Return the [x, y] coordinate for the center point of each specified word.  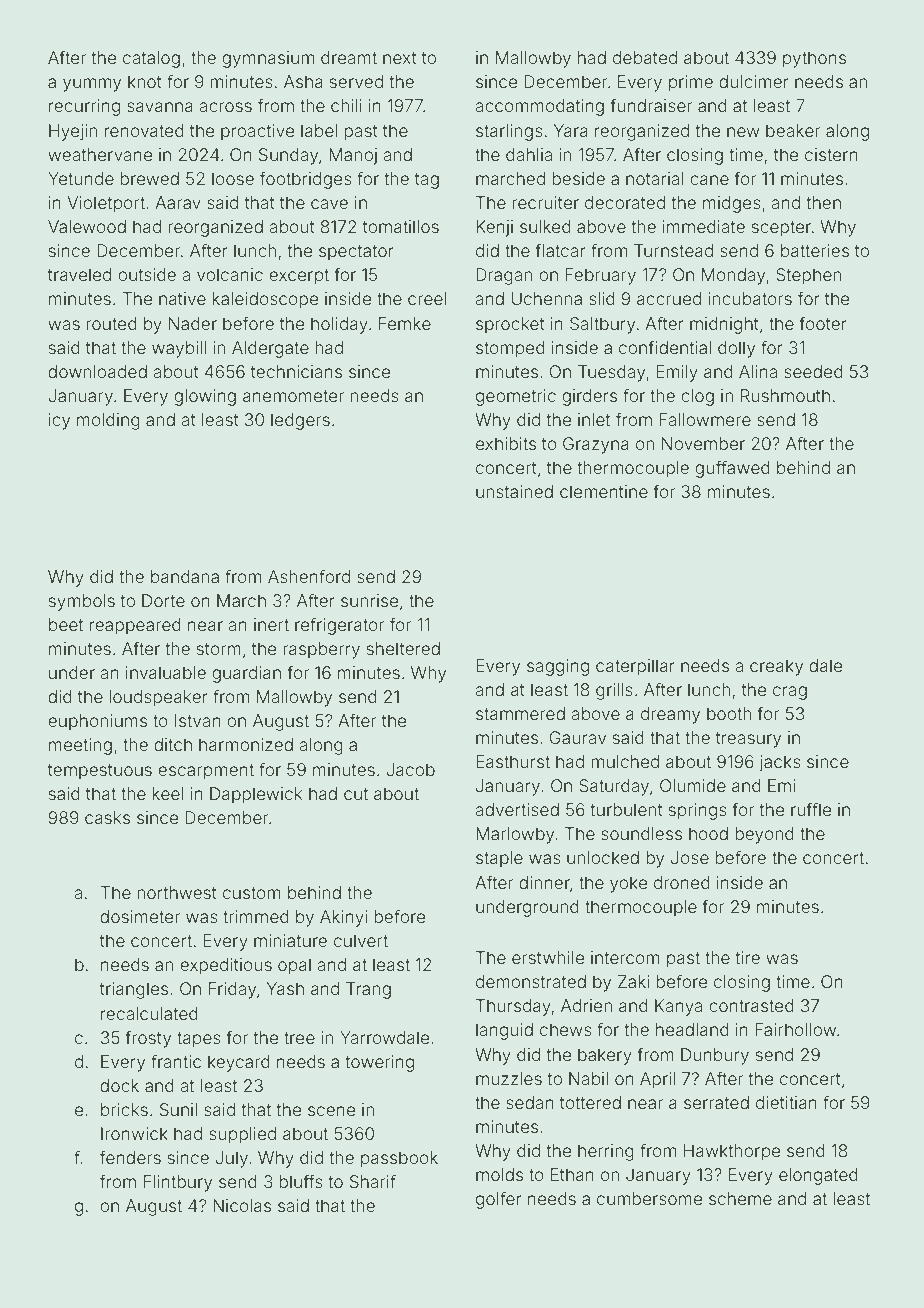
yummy [92, 85]
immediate [704, 226]
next [400, 58]
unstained [514, 491]
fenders [130, 1157]
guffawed [732, 469]
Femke [405, 323]
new [743, 132]
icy [59, 421]
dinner [544, 882]
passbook [399, 1159]
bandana [185, 576]
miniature [290, 940]
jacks [780, 763]
